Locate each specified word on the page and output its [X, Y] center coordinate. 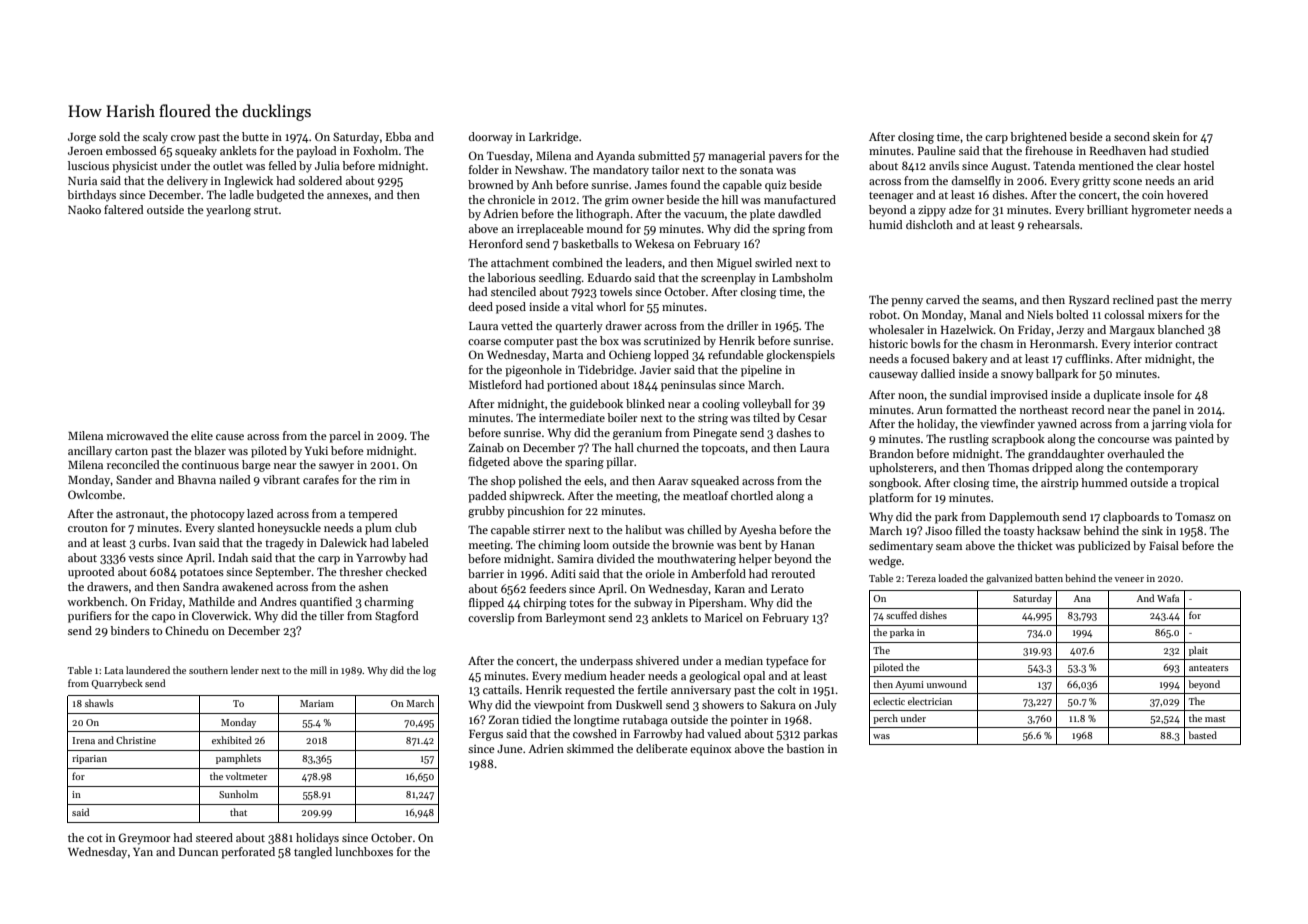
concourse [1124, 440]
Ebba [398, 136]
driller [742, 325]
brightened [1038, 138]
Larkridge [554, 138]
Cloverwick [220, 615]
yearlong [228, 211]
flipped [486, 604]
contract [1196, 344]
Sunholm [238, 794]
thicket [1035, 545]
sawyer [336, 467]
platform [891, 499]
